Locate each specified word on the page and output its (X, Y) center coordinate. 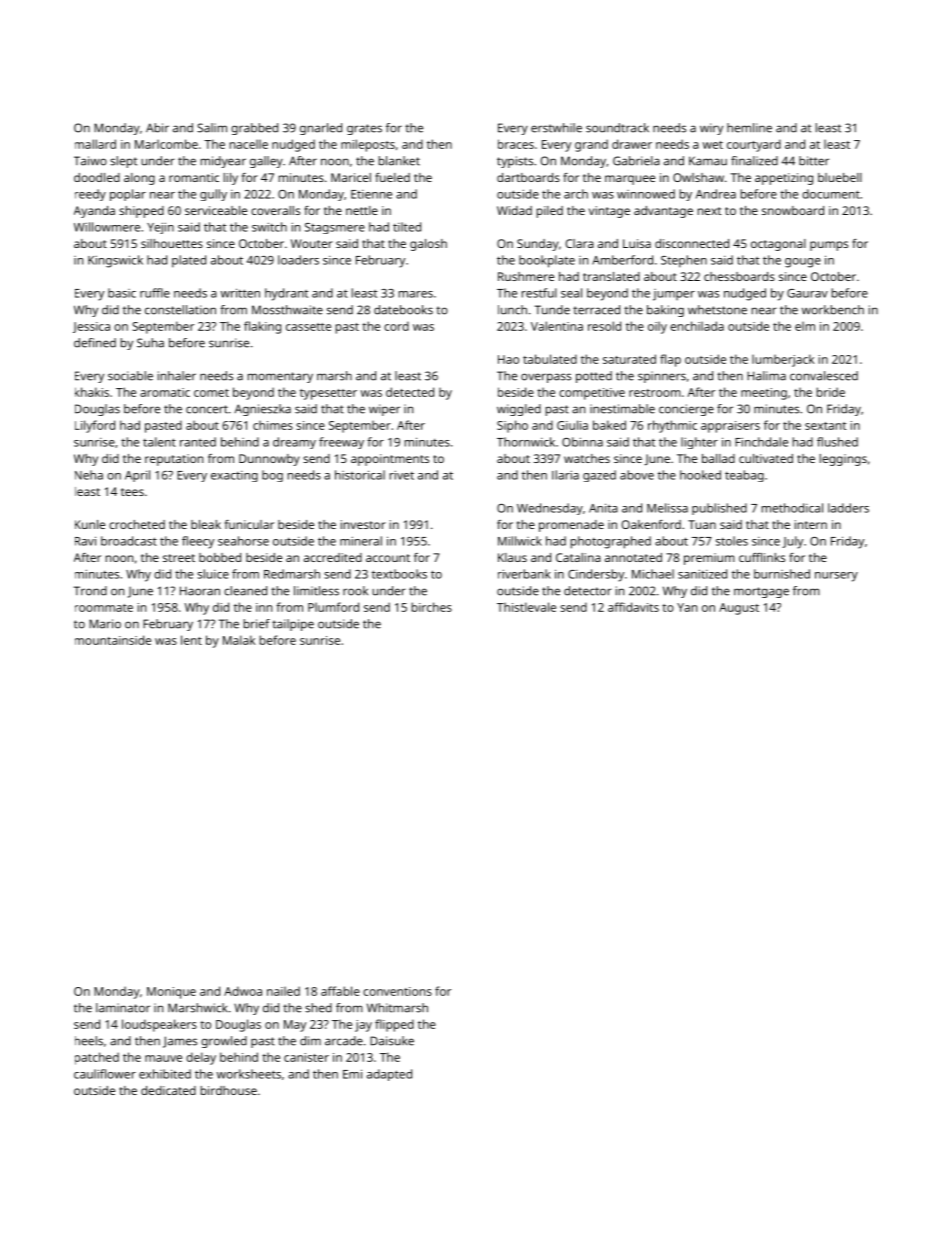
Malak (239, 640)
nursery (836, 577)
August (739, 609)
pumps (829, 246)
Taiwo (90, 161)
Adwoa (243, 991)
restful (539, 293)
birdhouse (229, 1090)
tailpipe (293, 625)
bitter (814, 161)
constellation (180, 310)
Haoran (200, 591)
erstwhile (556, 128)
